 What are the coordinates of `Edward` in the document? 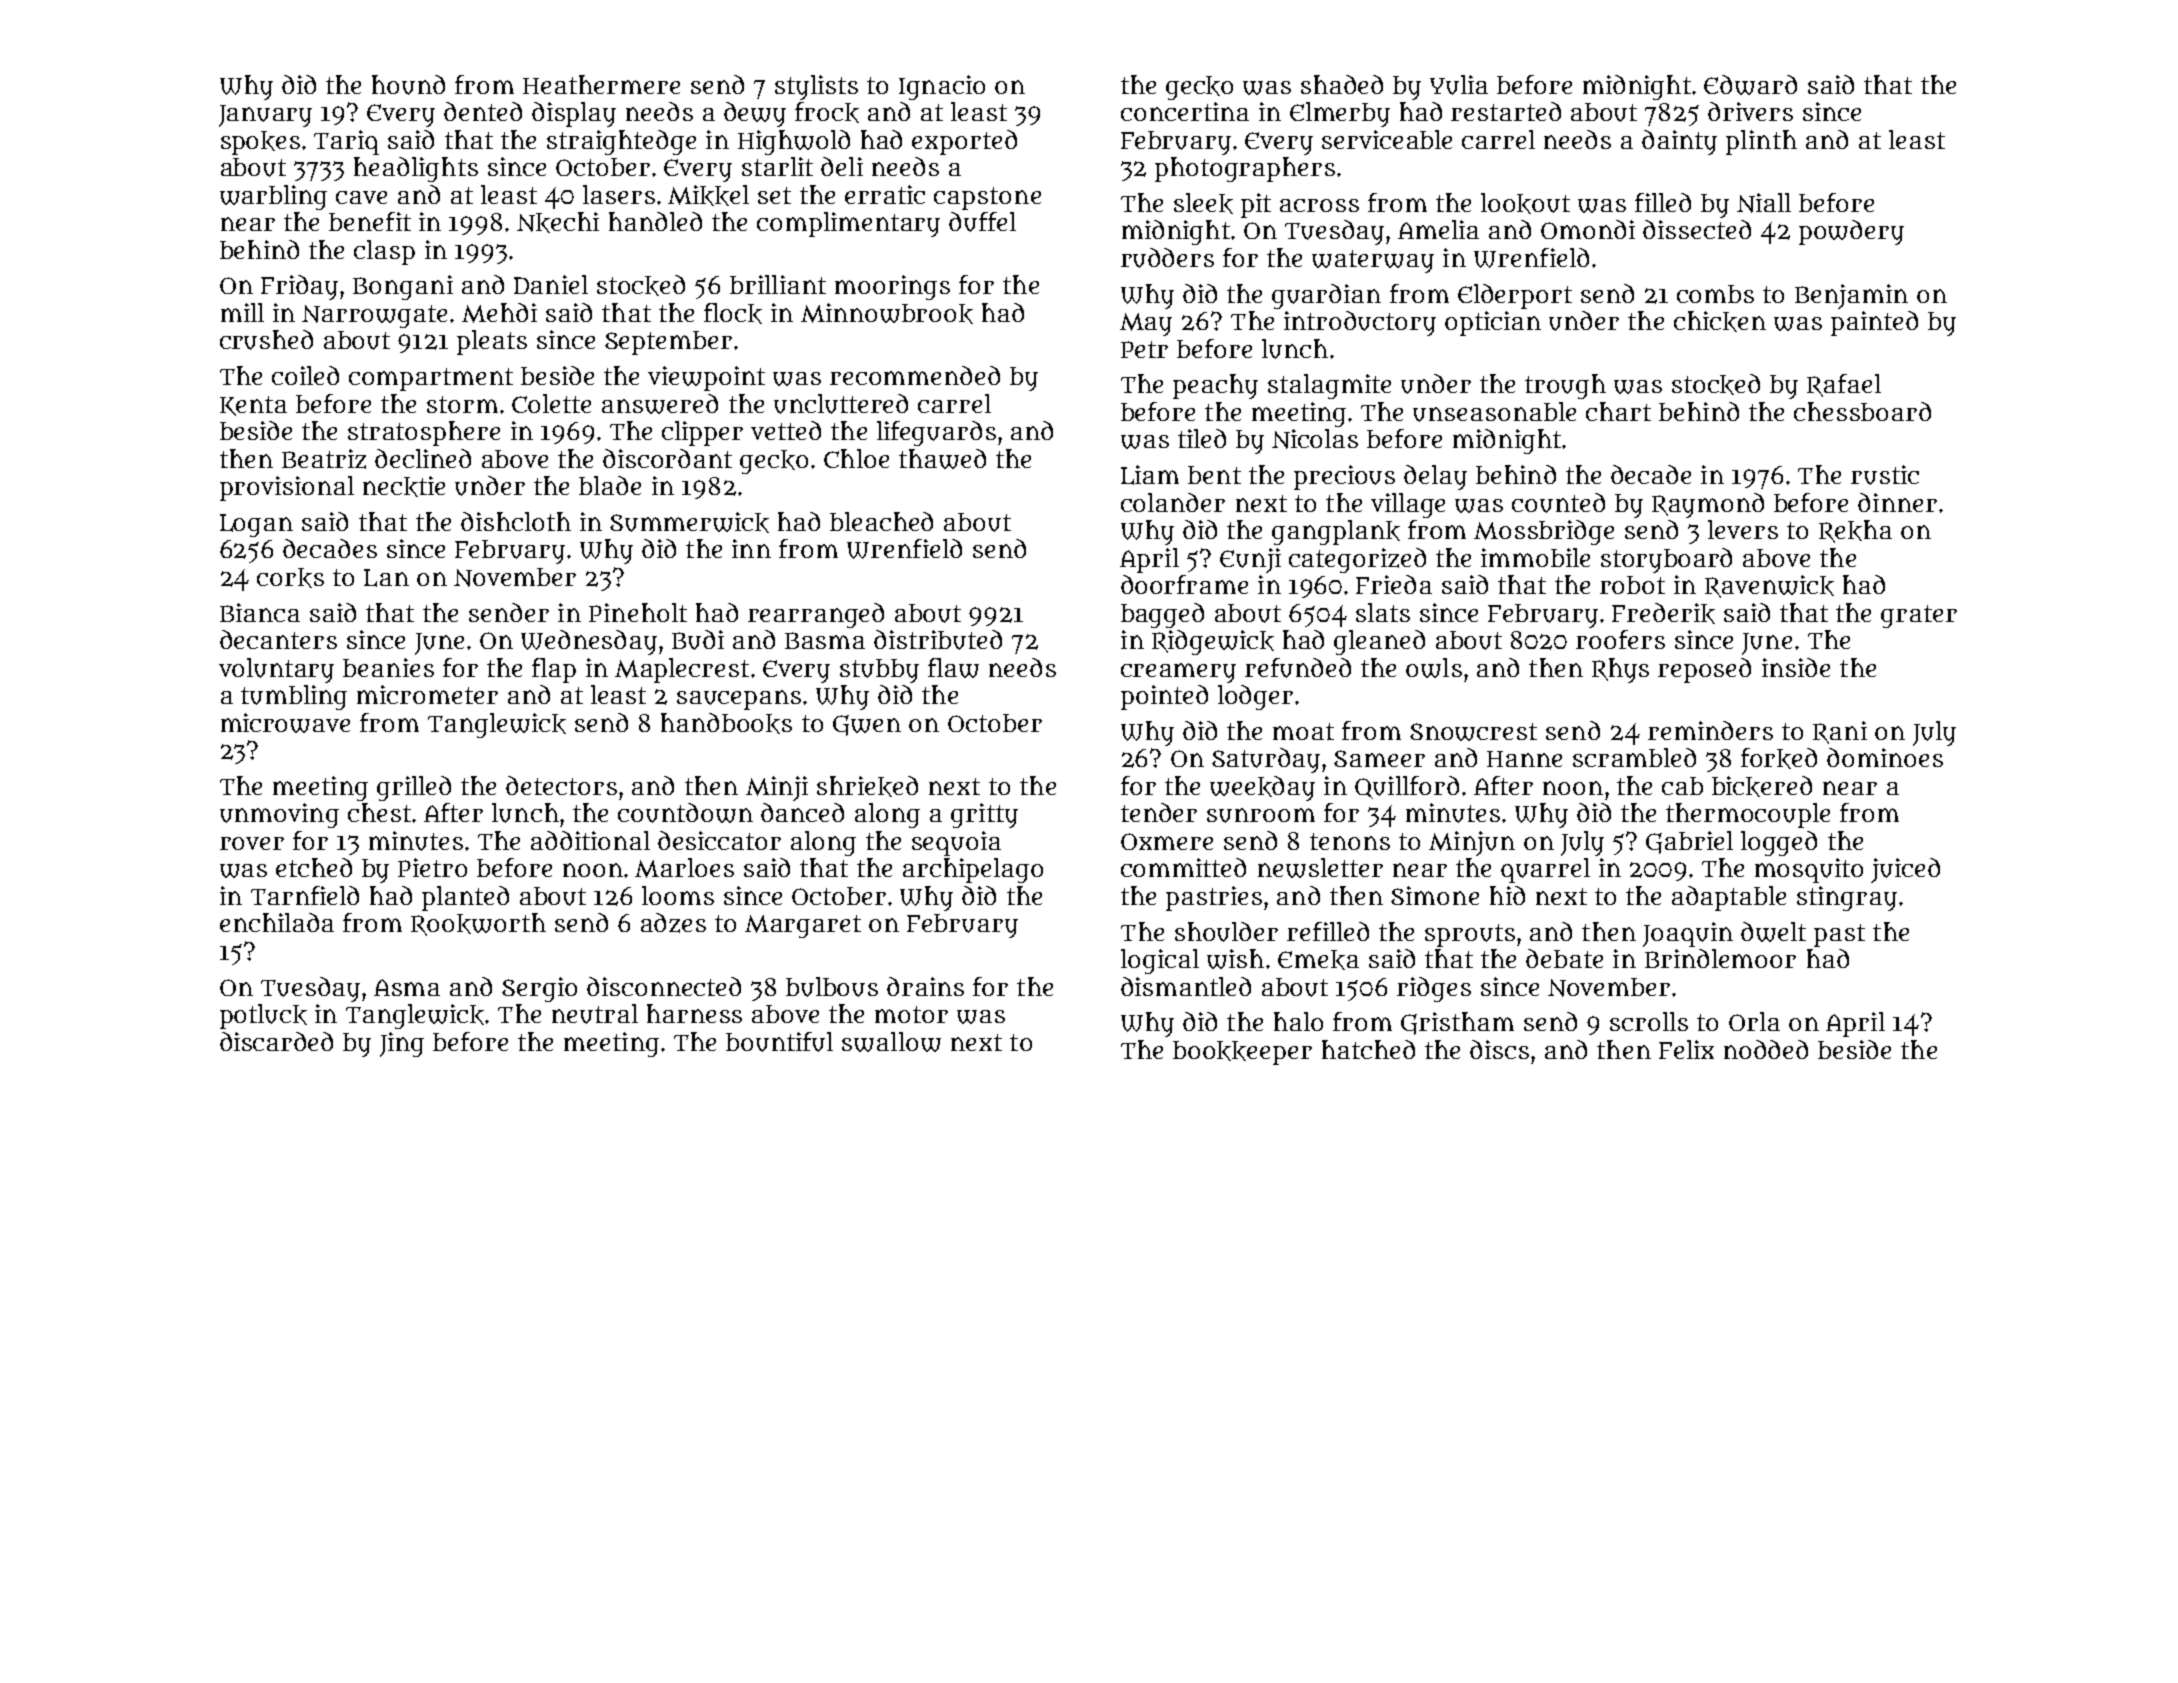 It's located at (1750, 85).
